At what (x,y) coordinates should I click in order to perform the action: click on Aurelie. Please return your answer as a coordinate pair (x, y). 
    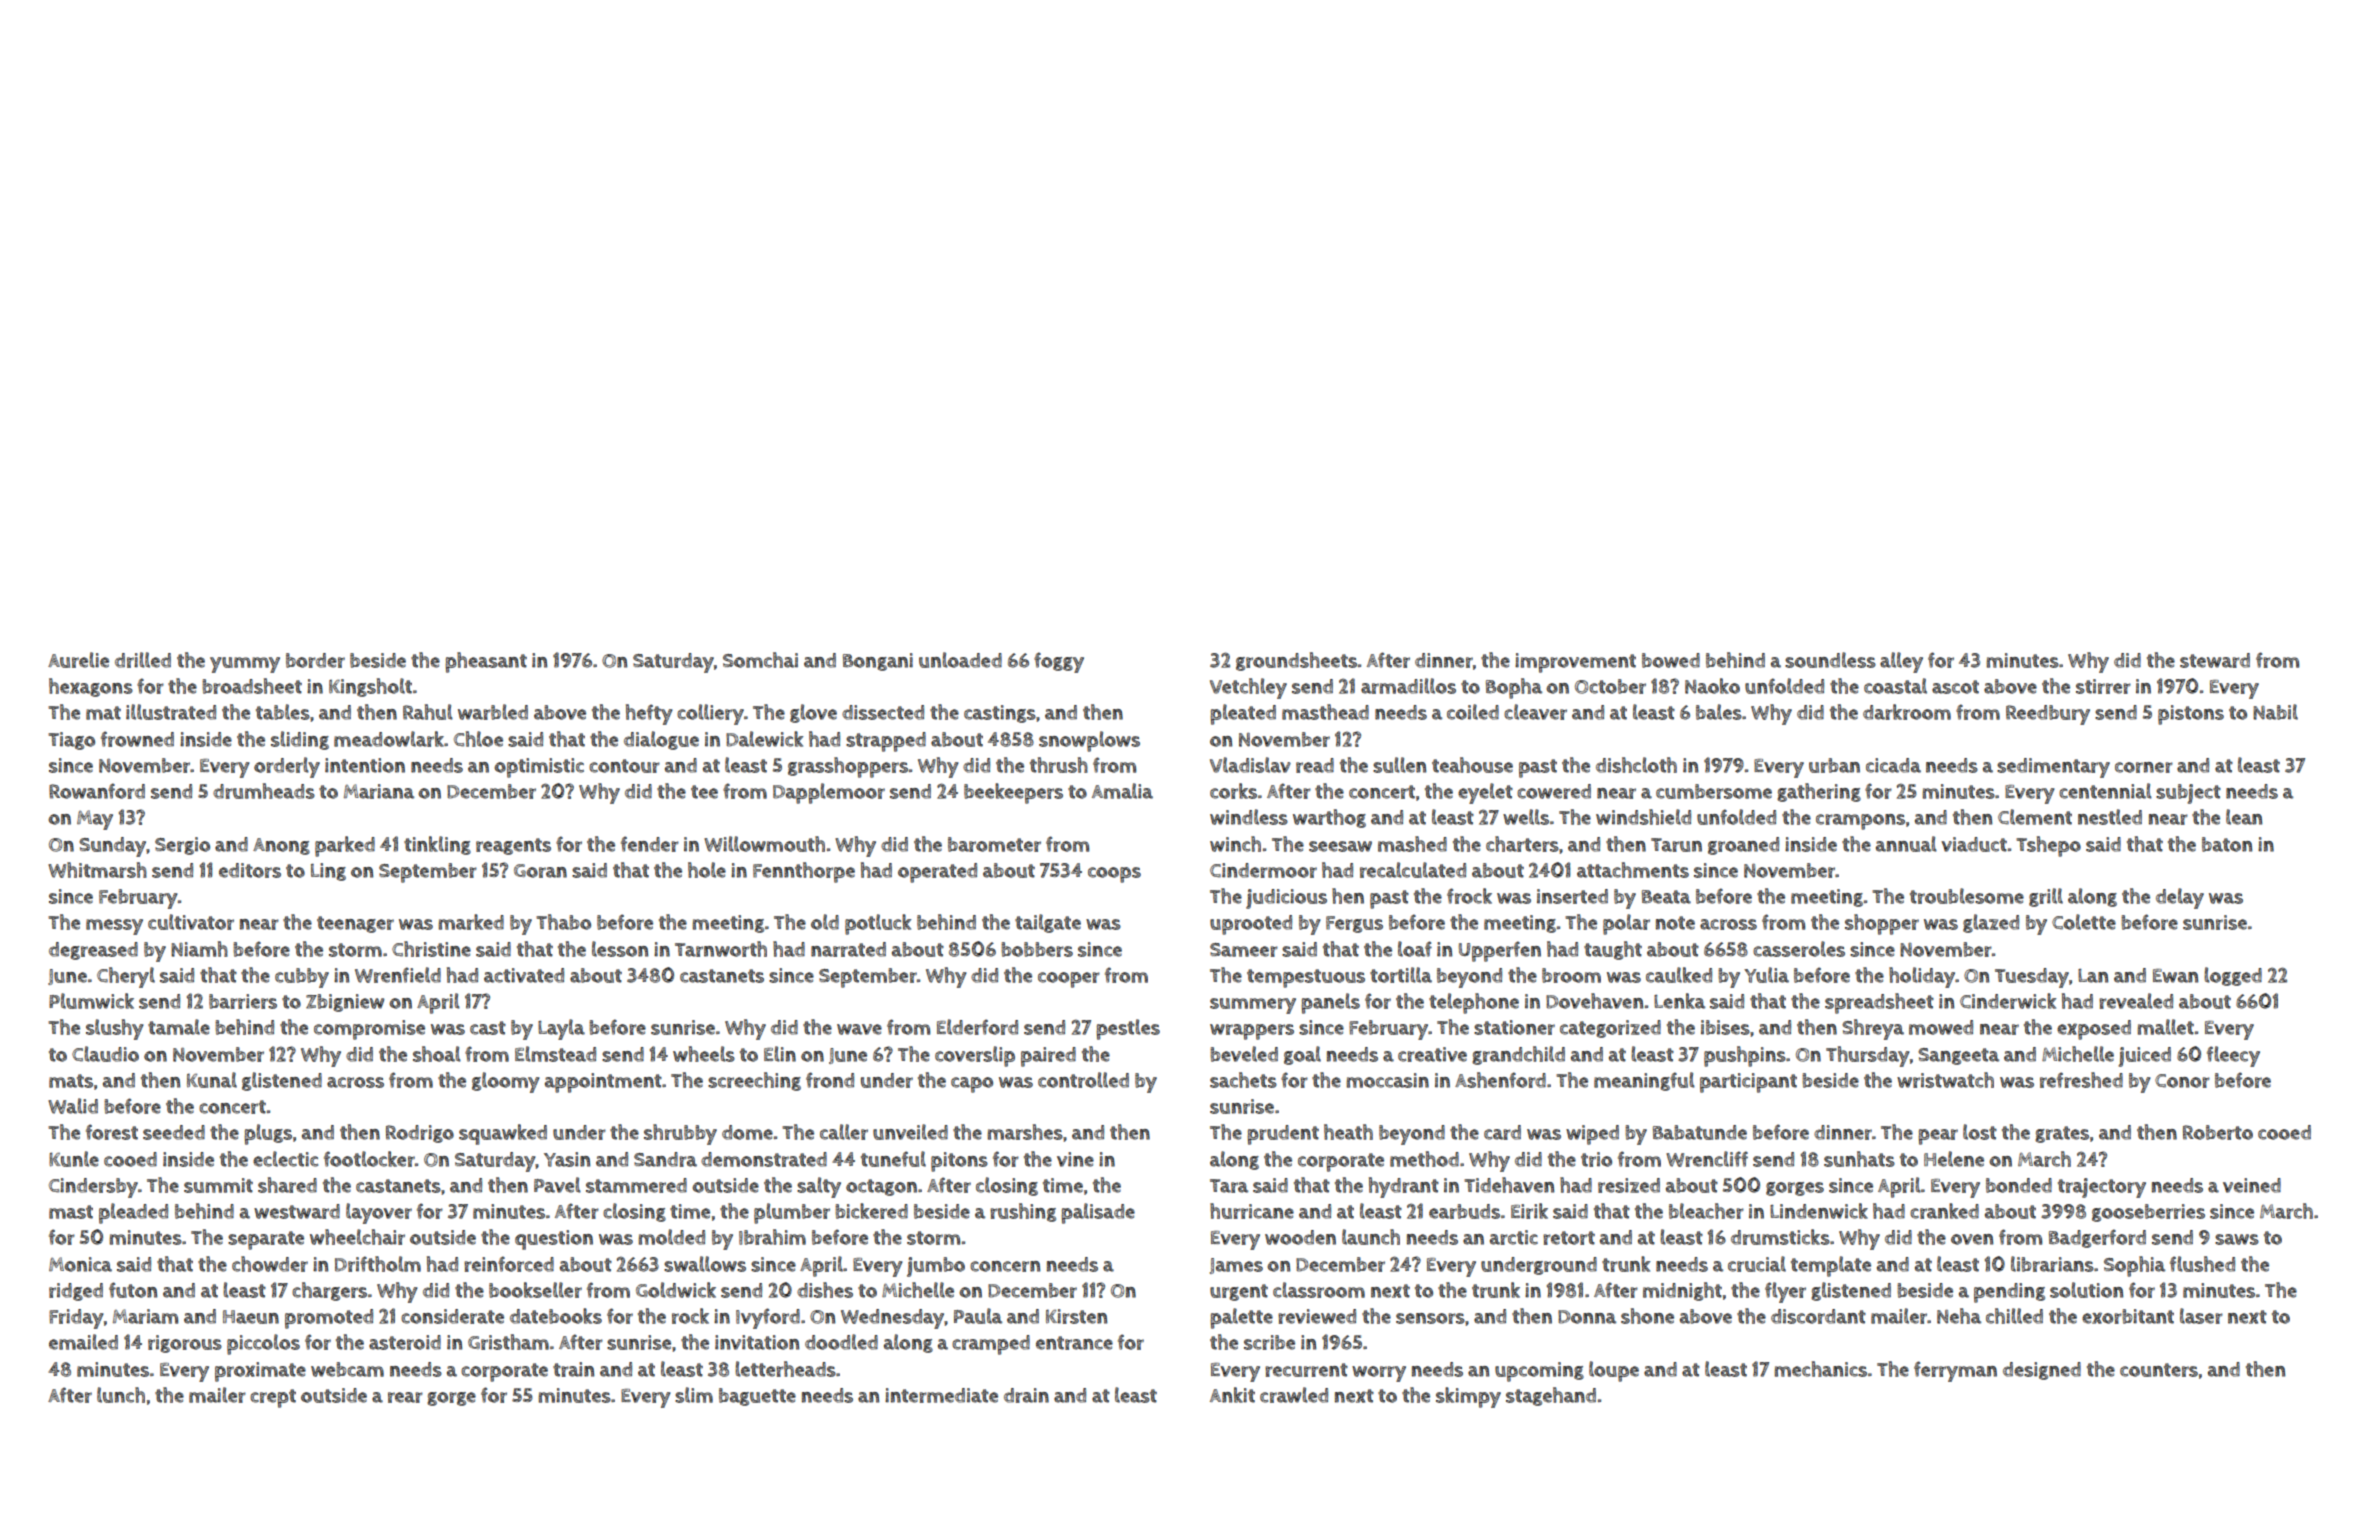
    Looking at the image, I should click on (78, 660).
